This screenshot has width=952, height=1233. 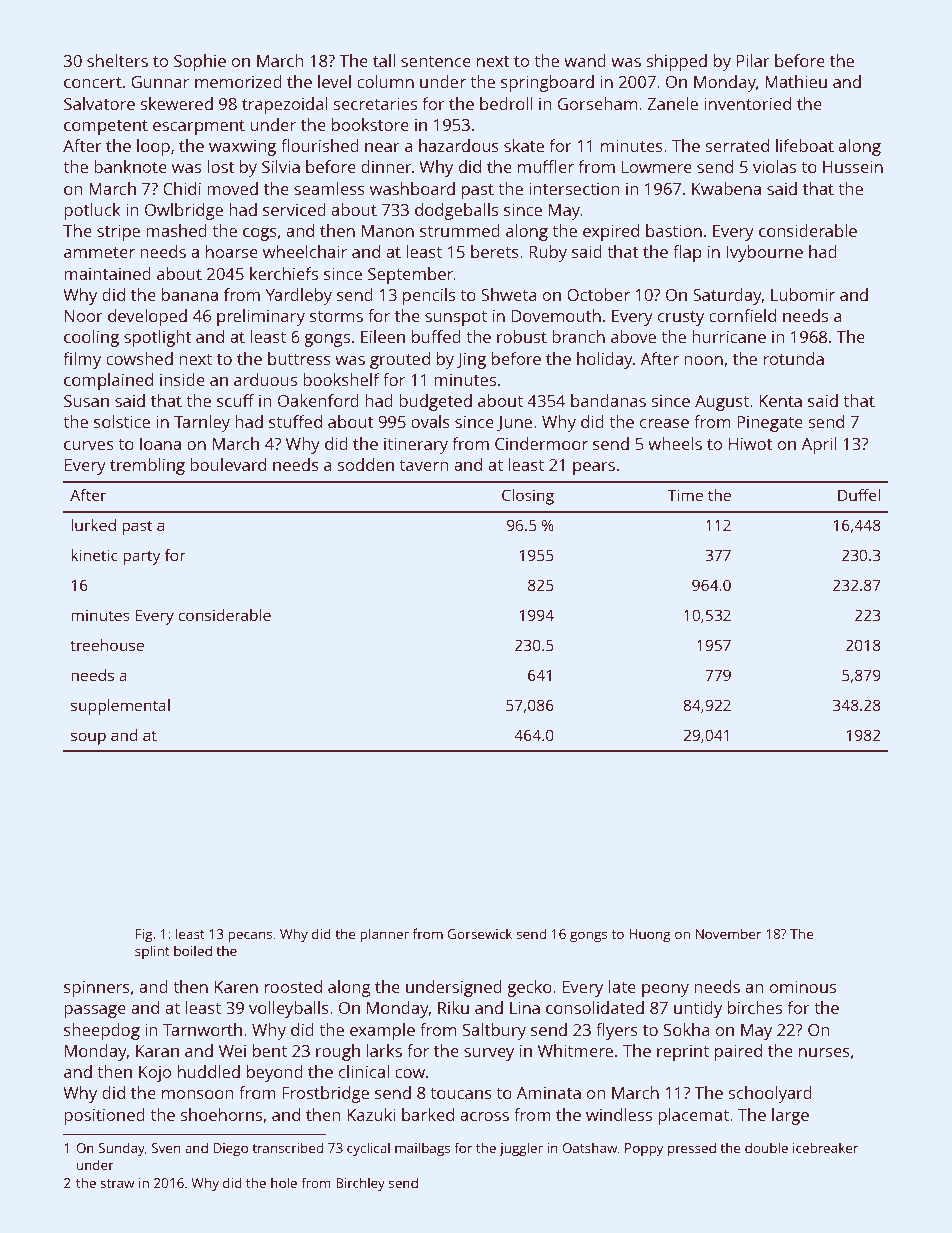 What do you see at coordinates (805, 145) in the screenshot?
I see `lifeboat` at bounding box center [805, 145].
